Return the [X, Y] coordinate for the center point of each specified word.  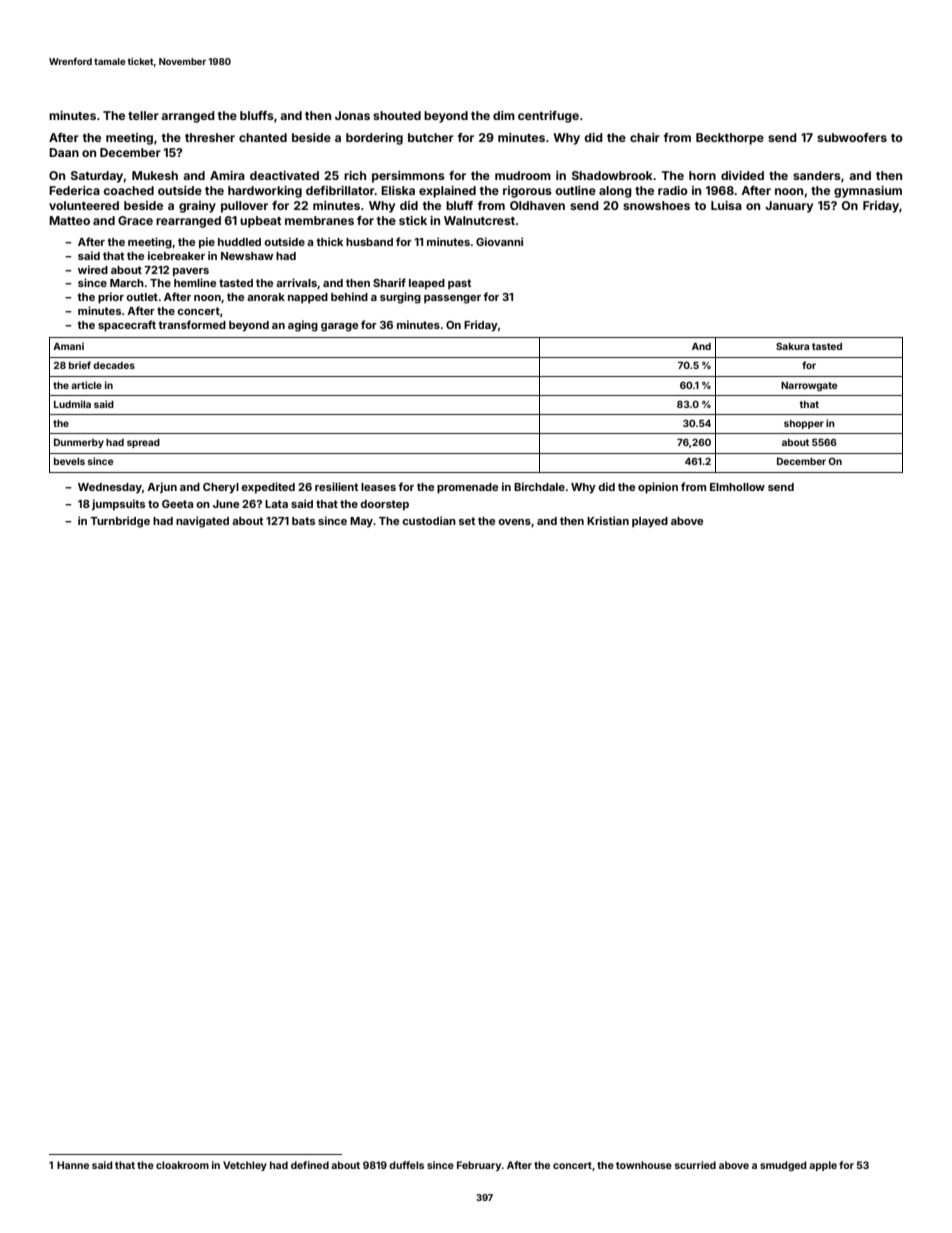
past [459, 284]
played [650, 522]
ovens [514, 522]
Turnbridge [120, 522]
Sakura [792, 346]
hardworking [265, 192]
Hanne [73, 1165]
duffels [406, 1165]
